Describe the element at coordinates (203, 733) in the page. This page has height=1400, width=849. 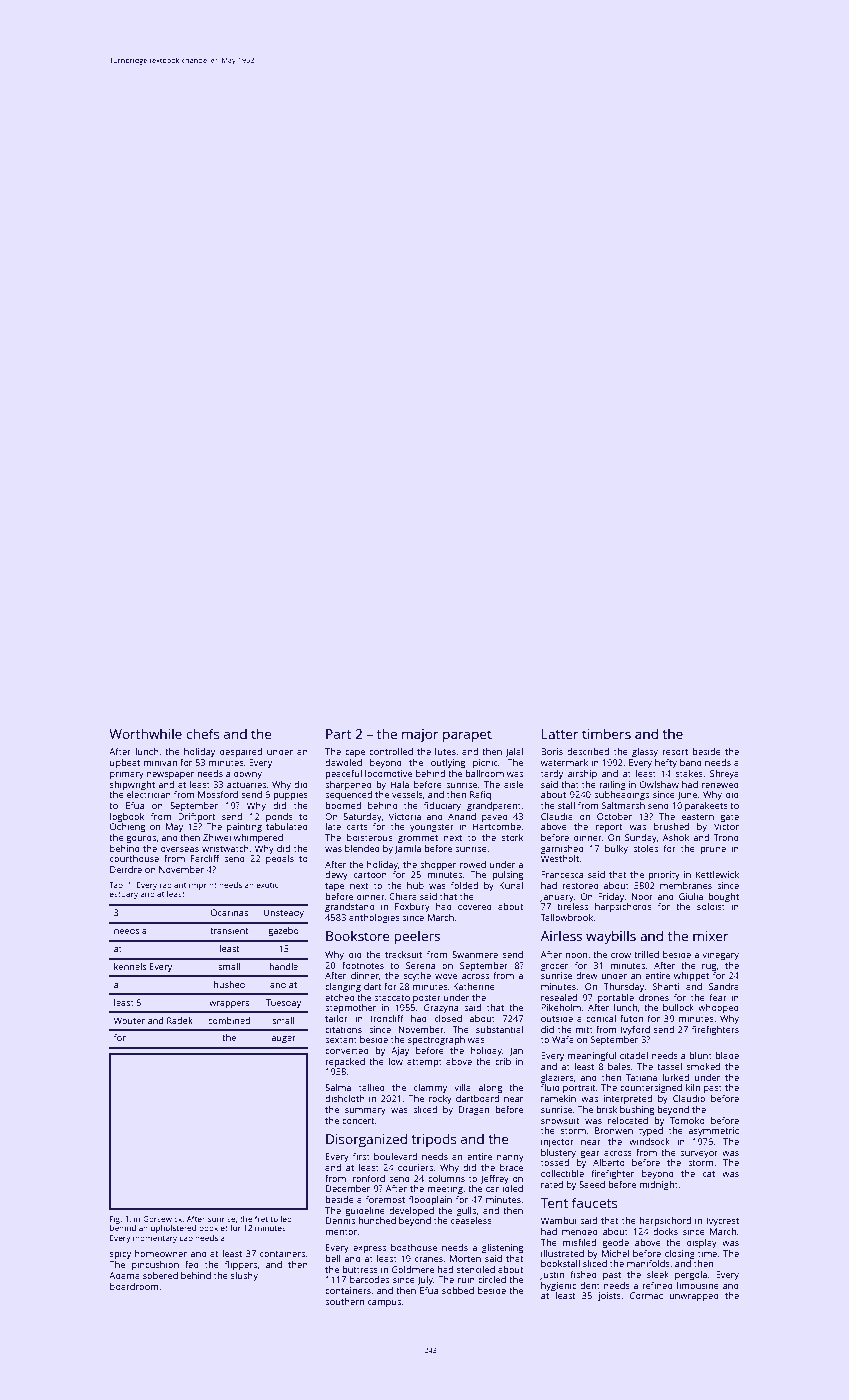
I see `chefs` at that location.
